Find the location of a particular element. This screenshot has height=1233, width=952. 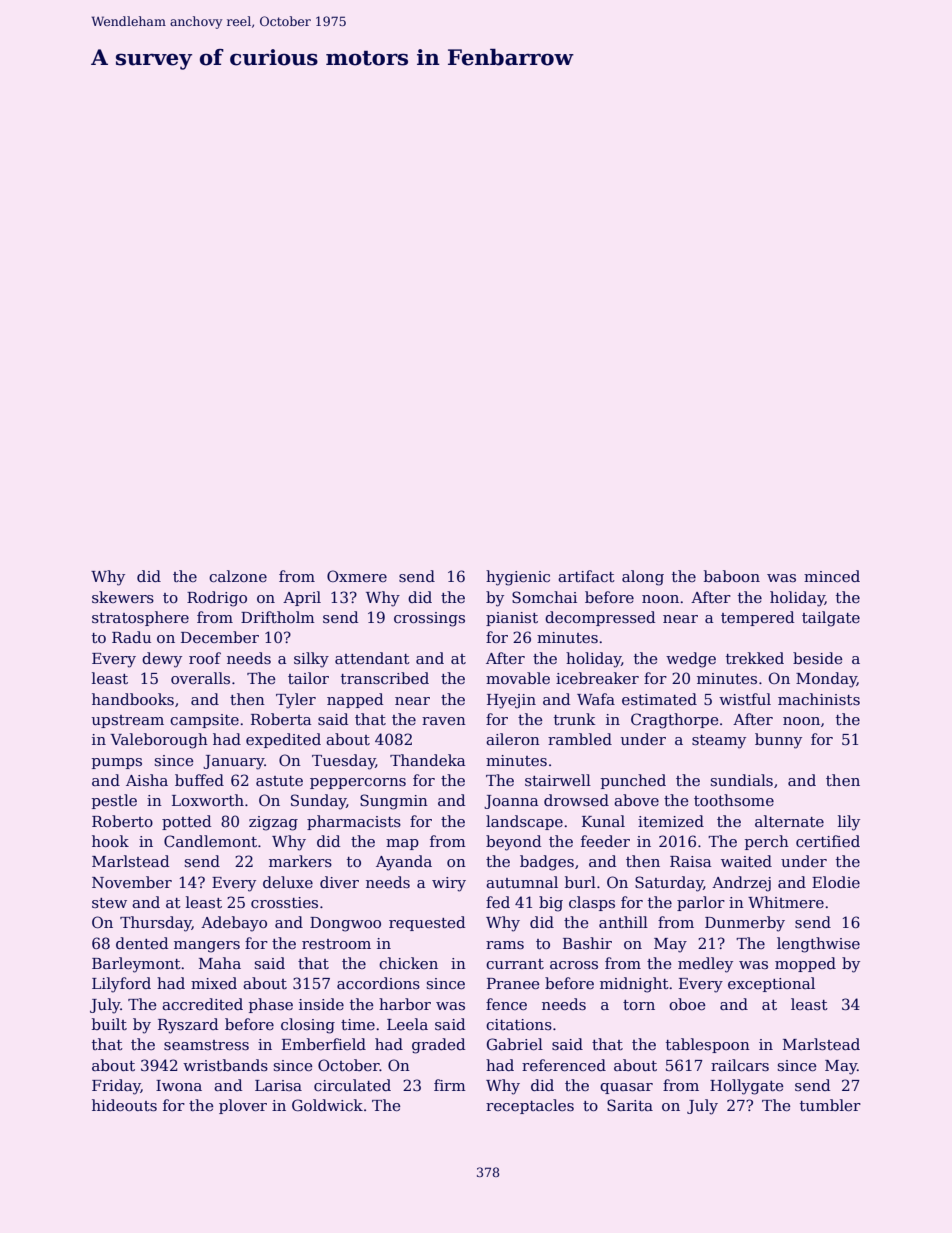

crossings is located at coordinates (429, 619).
